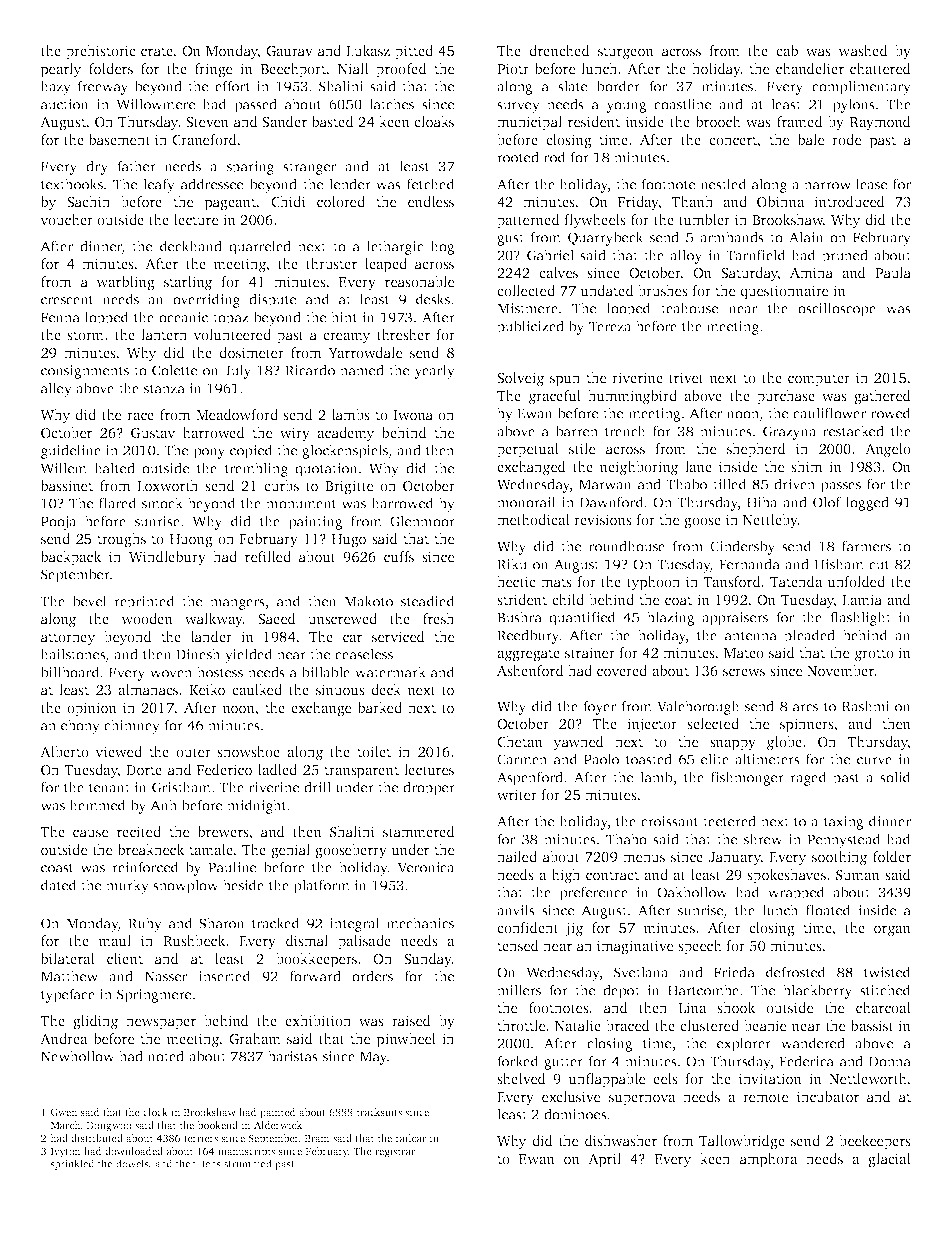  What do you see at coordinates (784, 292) in the image?
I see `questionnaire` at bounding box center [784, 292].
